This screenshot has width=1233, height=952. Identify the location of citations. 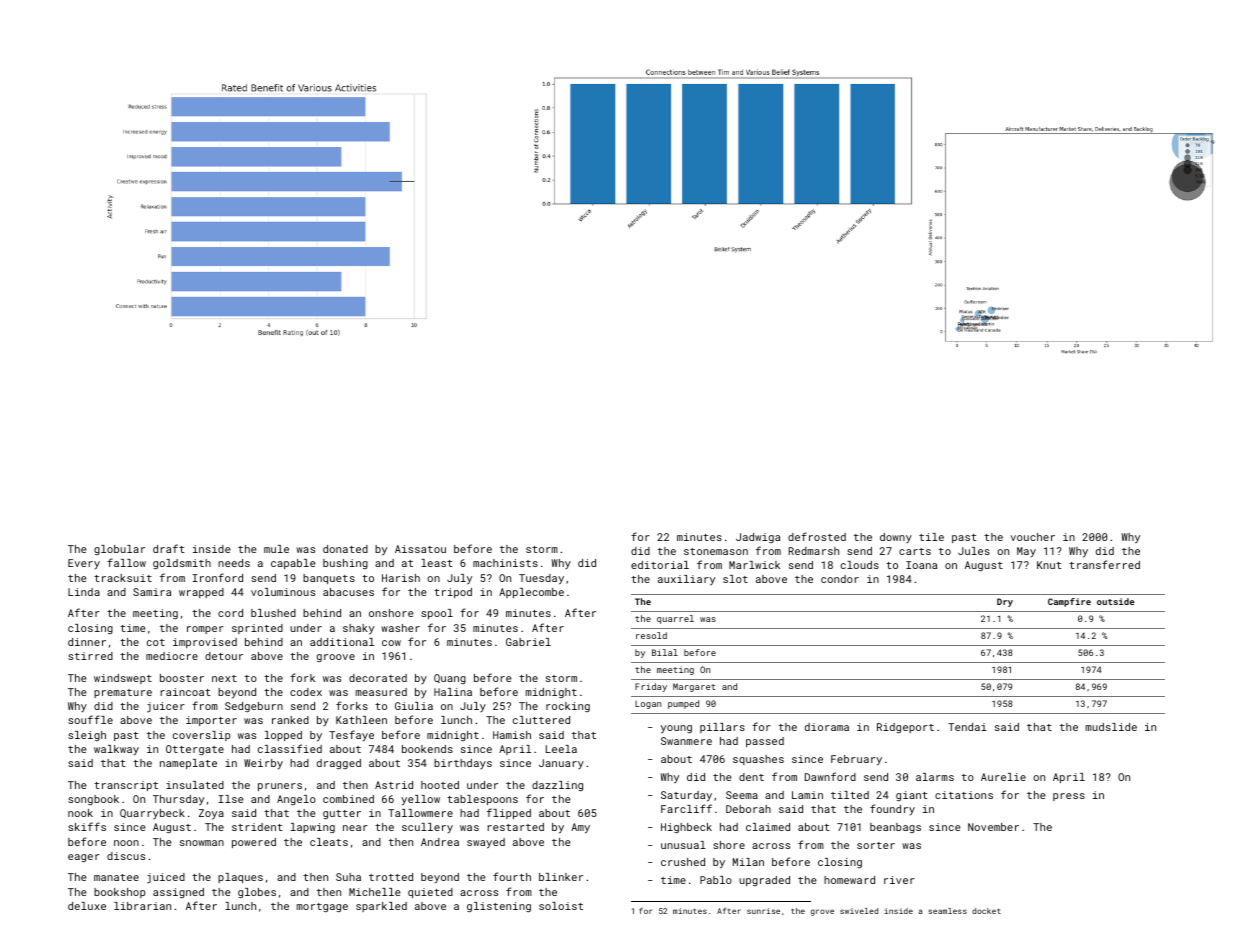
(964, 795).
